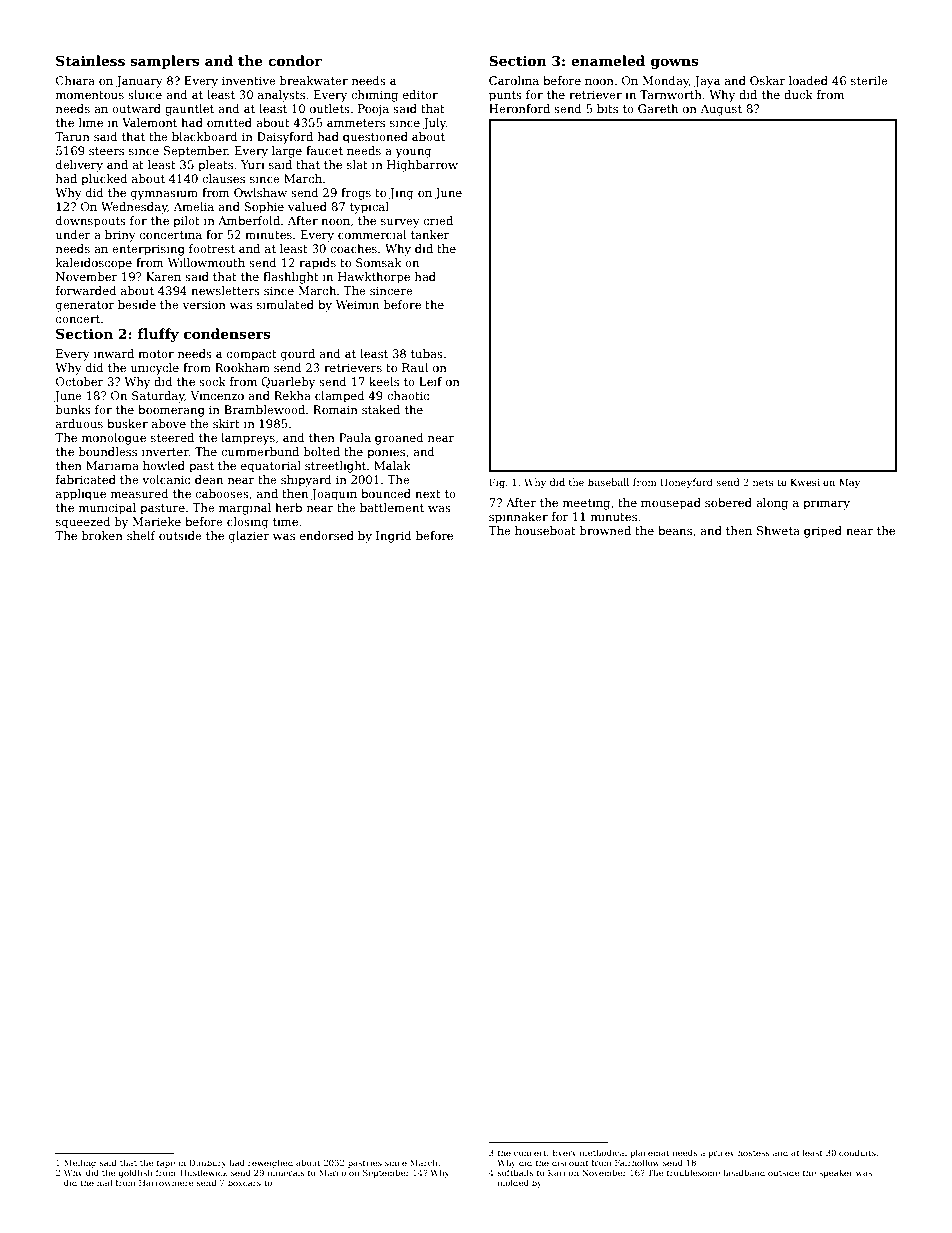  What do you see at coordinates (721, 110) in the page?
I see `August` at bounding box center [721, 110].
